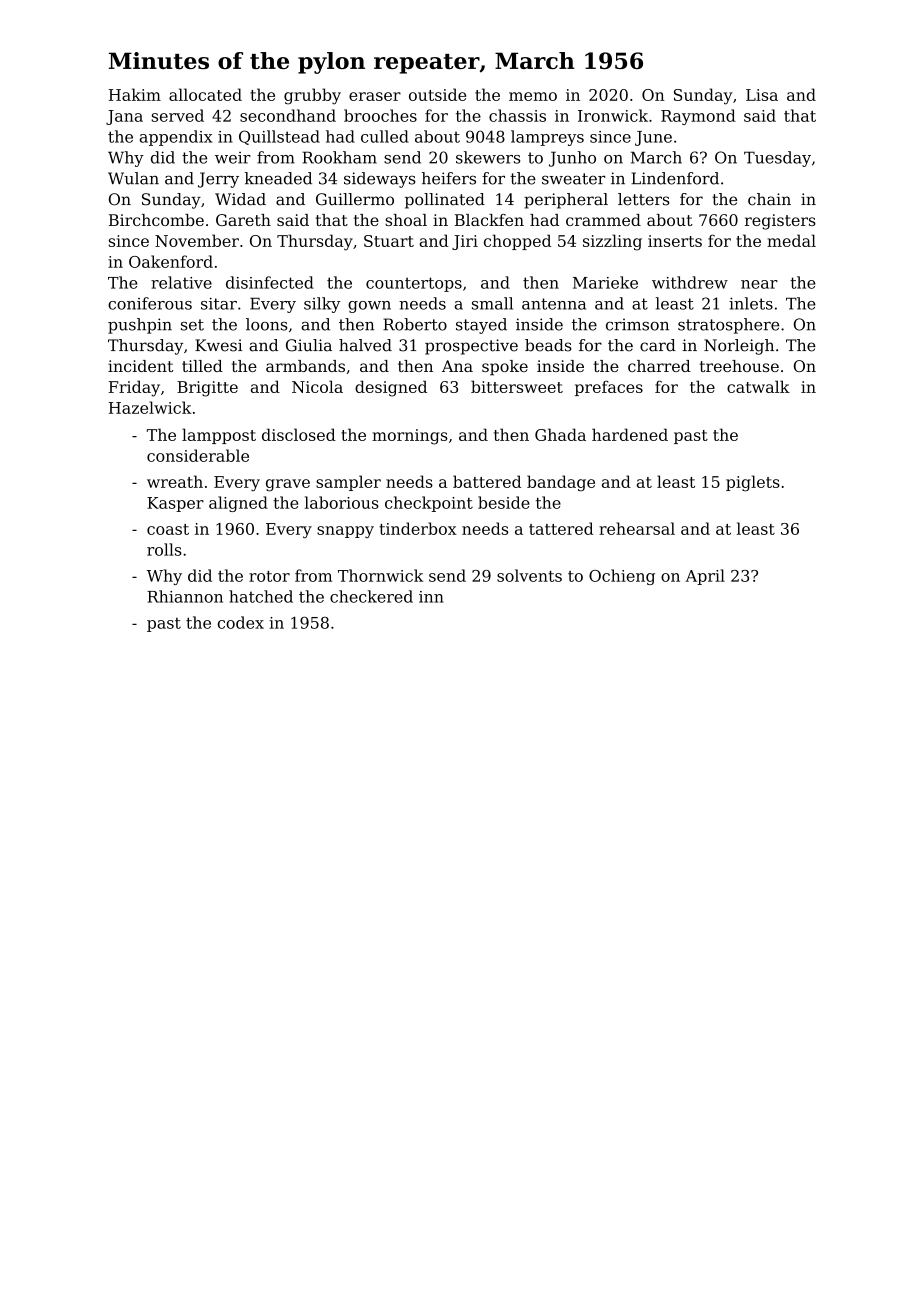 The height and width of the screenshot is (1308, 924). Describe the element at coordinates (517, 242) in the screenshot. I see `chopped` at that location.
